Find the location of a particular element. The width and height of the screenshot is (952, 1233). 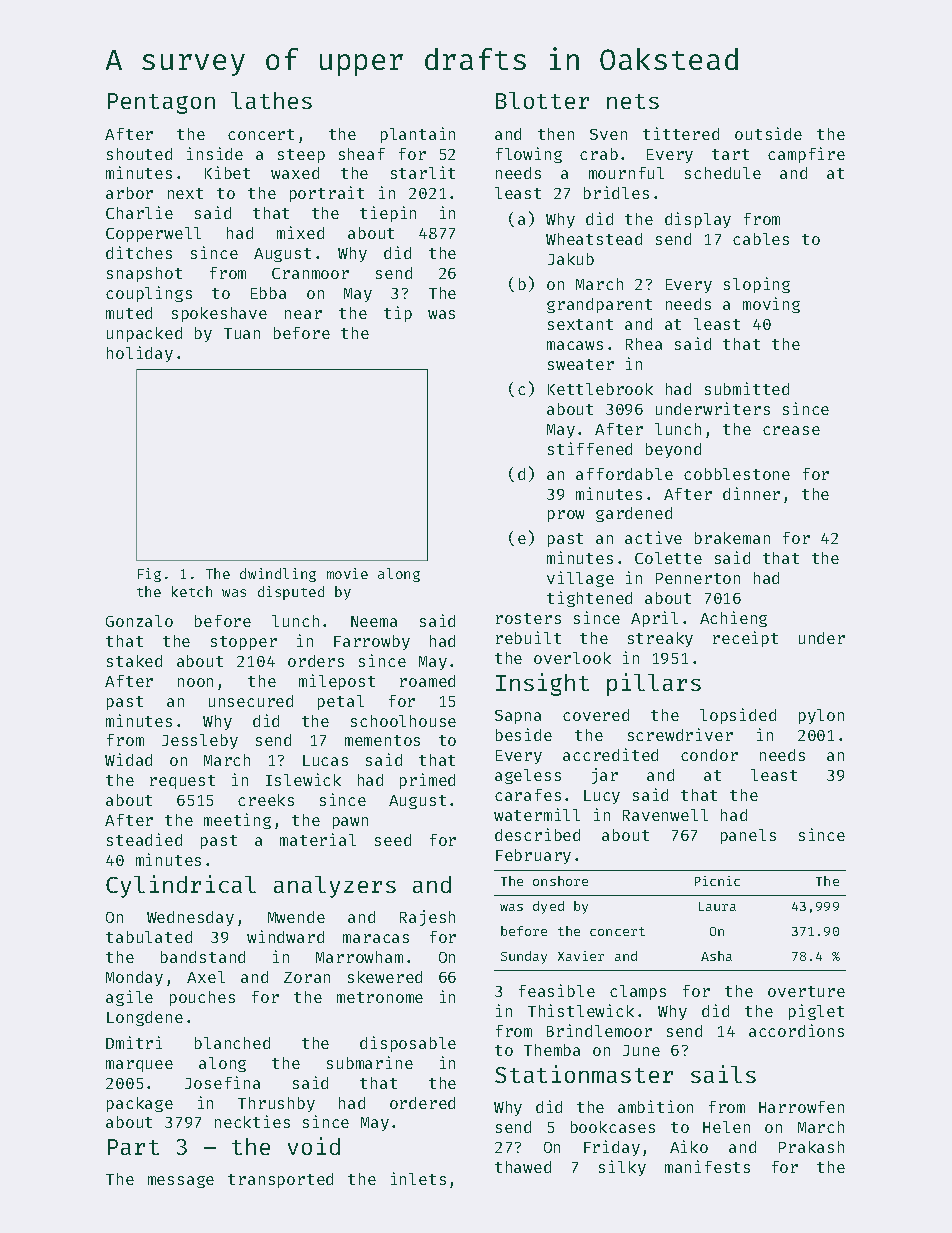

starlit is located at coordinates (423, 172).
